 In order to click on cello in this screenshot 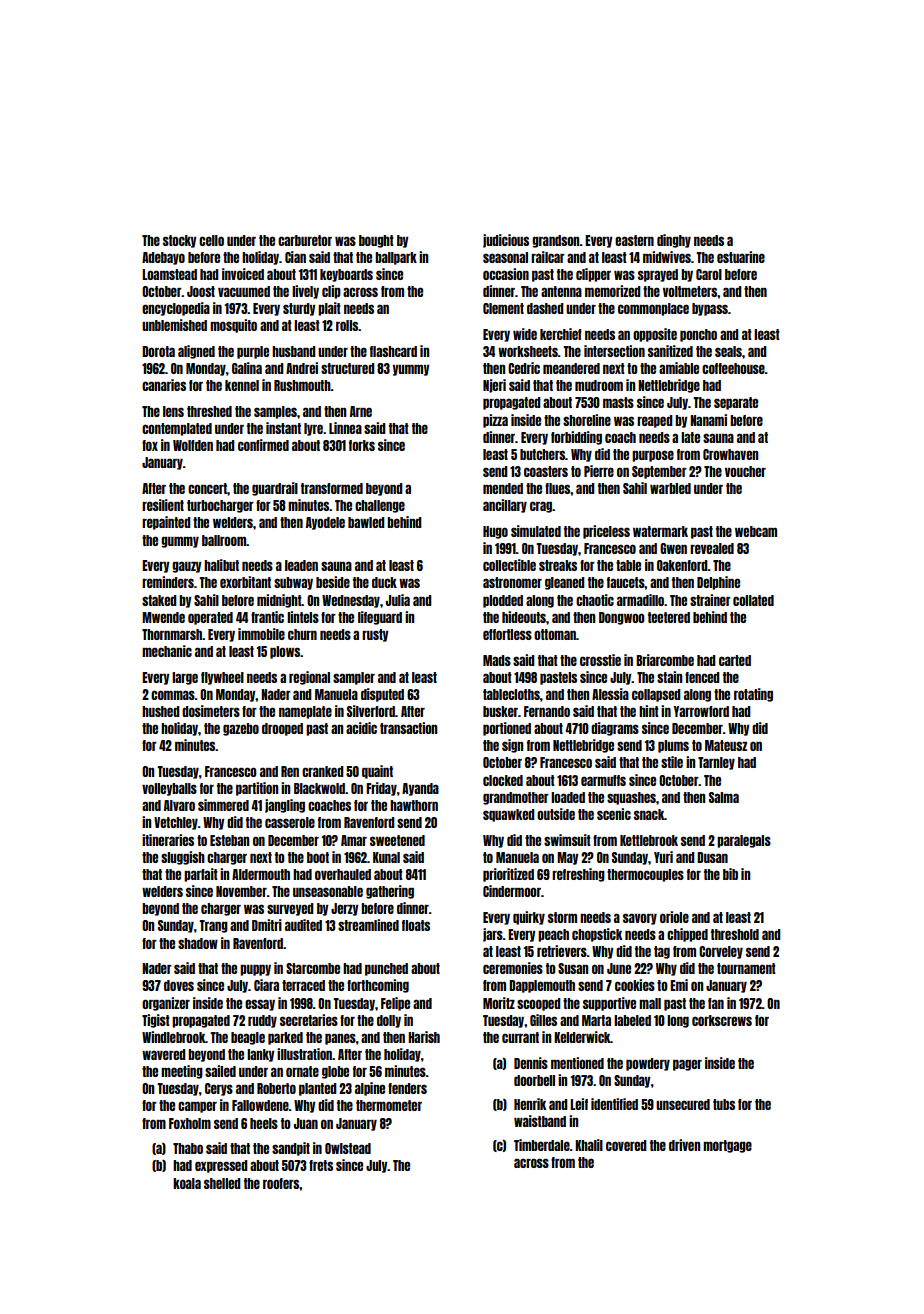, I will do `click(211, 240)`.
